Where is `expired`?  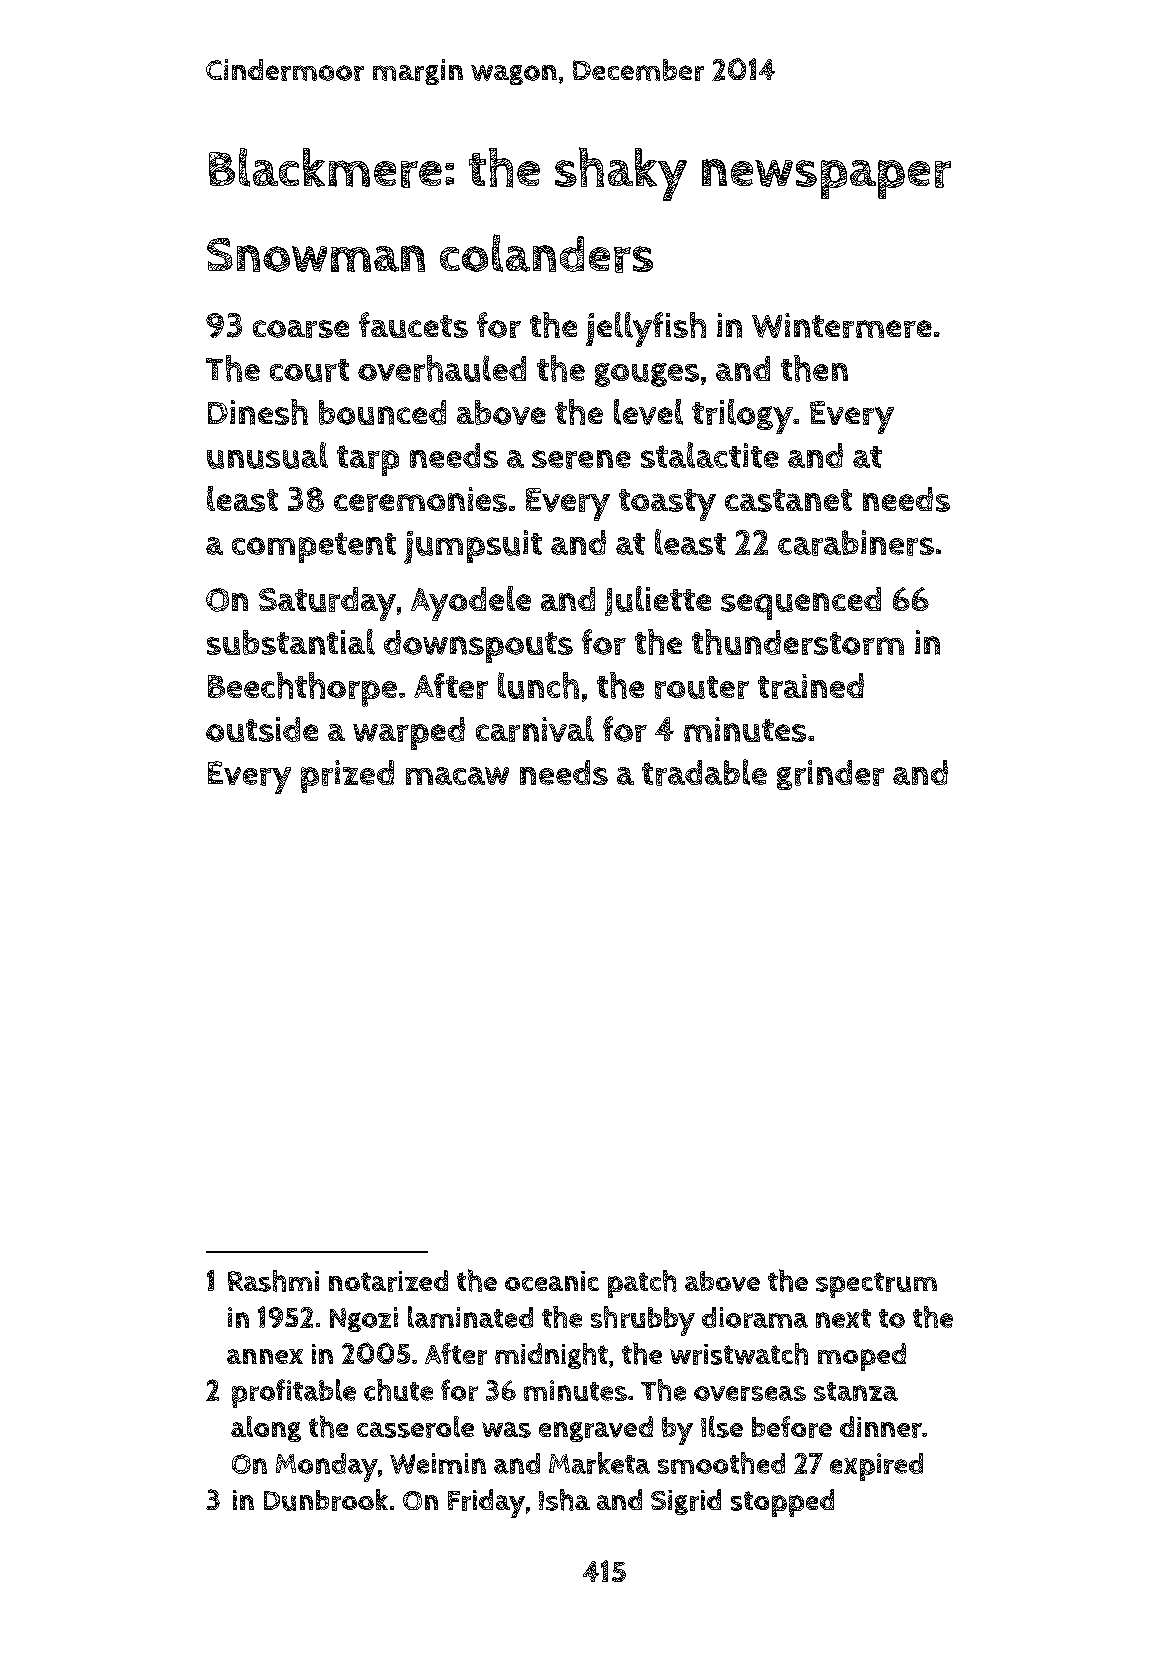
expired is located at coordinates (876, 1467).
